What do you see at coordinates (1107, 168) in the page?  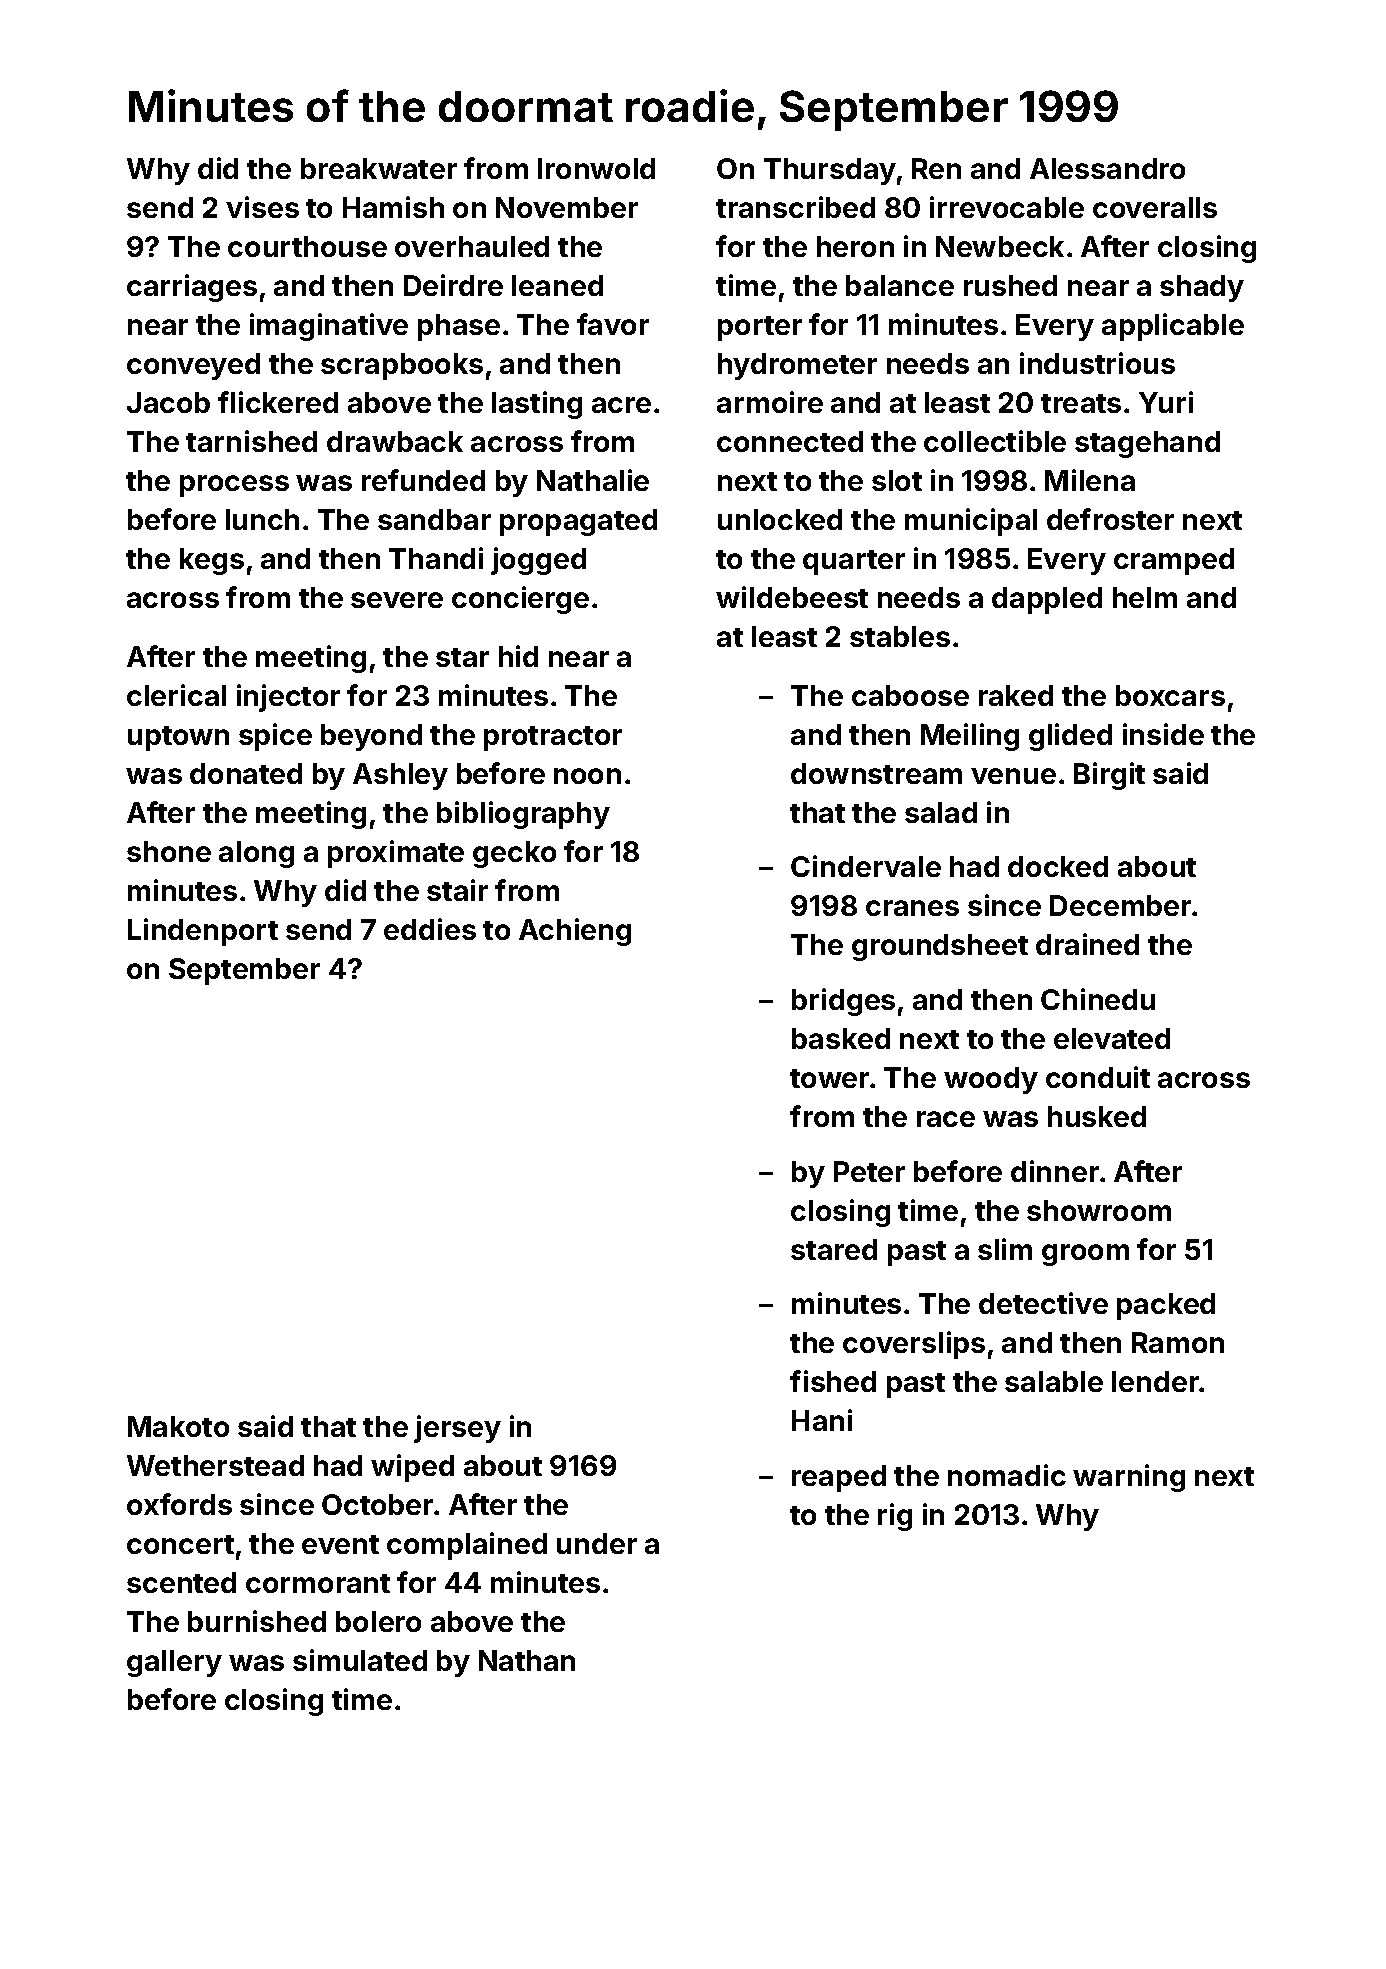 I see `Alessandro` at bounding box center [1107, 168].
